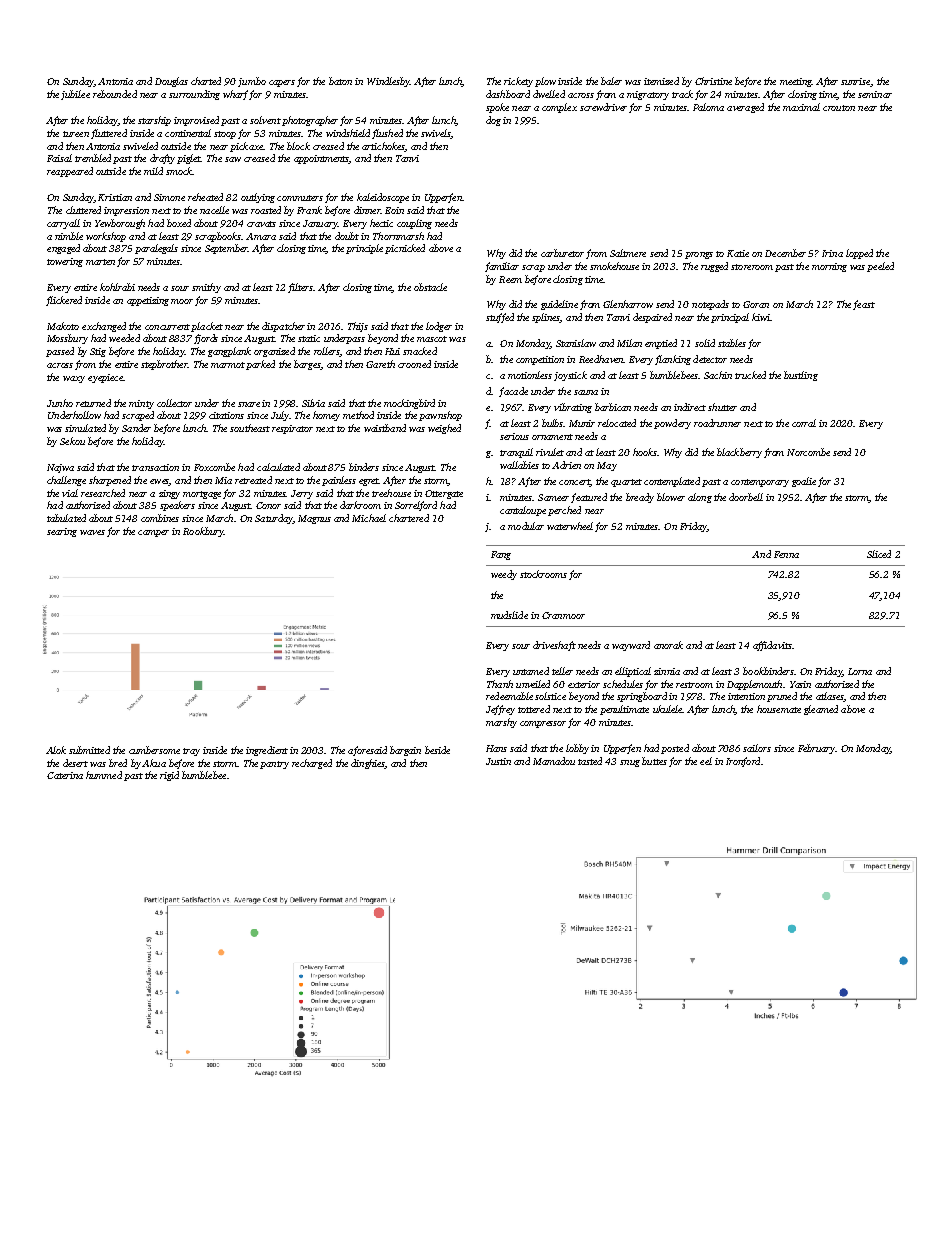 This screenshot has width=952, height=1233. Describe the element at coordinates (282, 83) in the screenshot. I see `capers` at that location.
